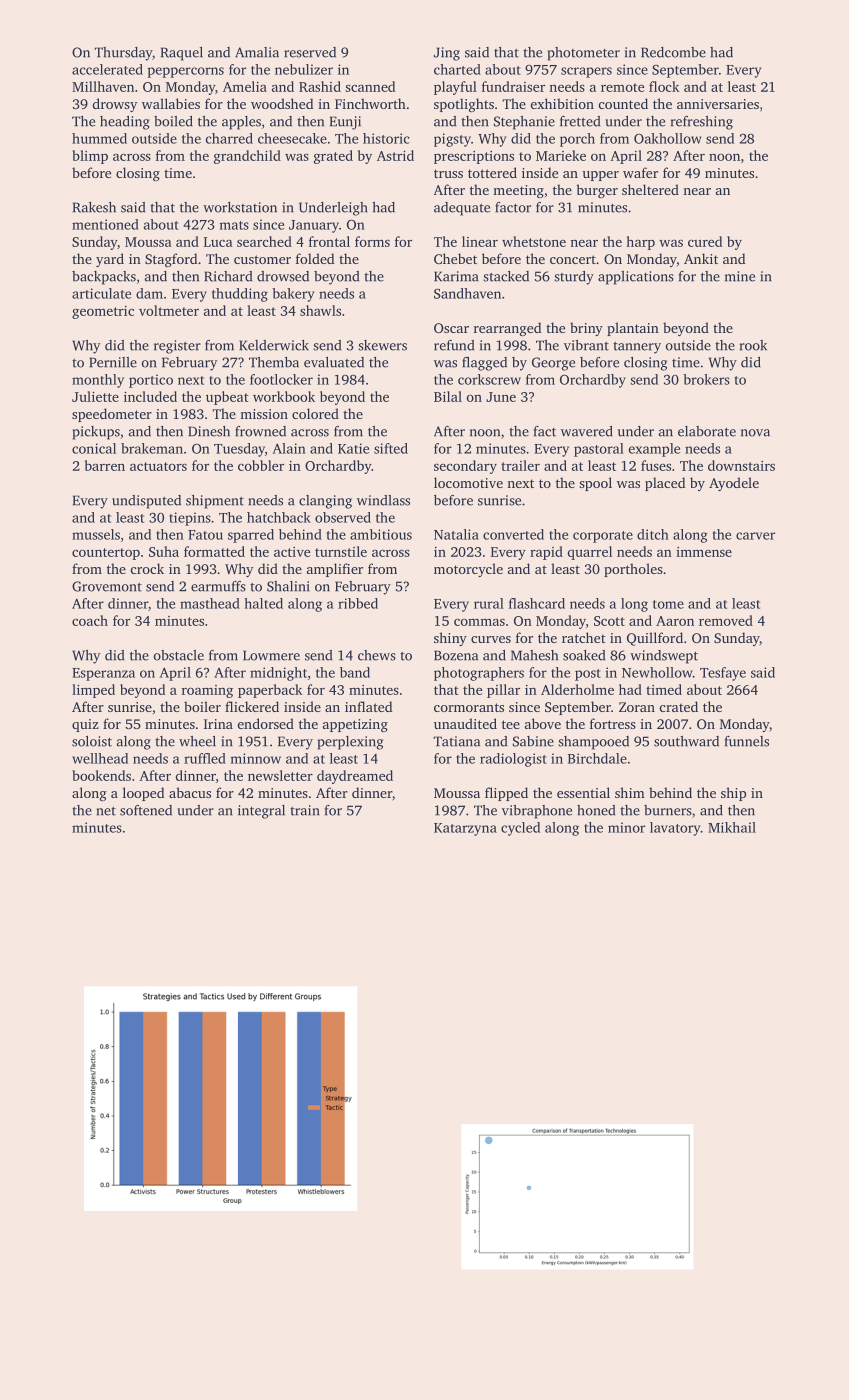  Describe the element at coordinates (292, 138) in the screenshot. I see `cheesecake` at that location.
